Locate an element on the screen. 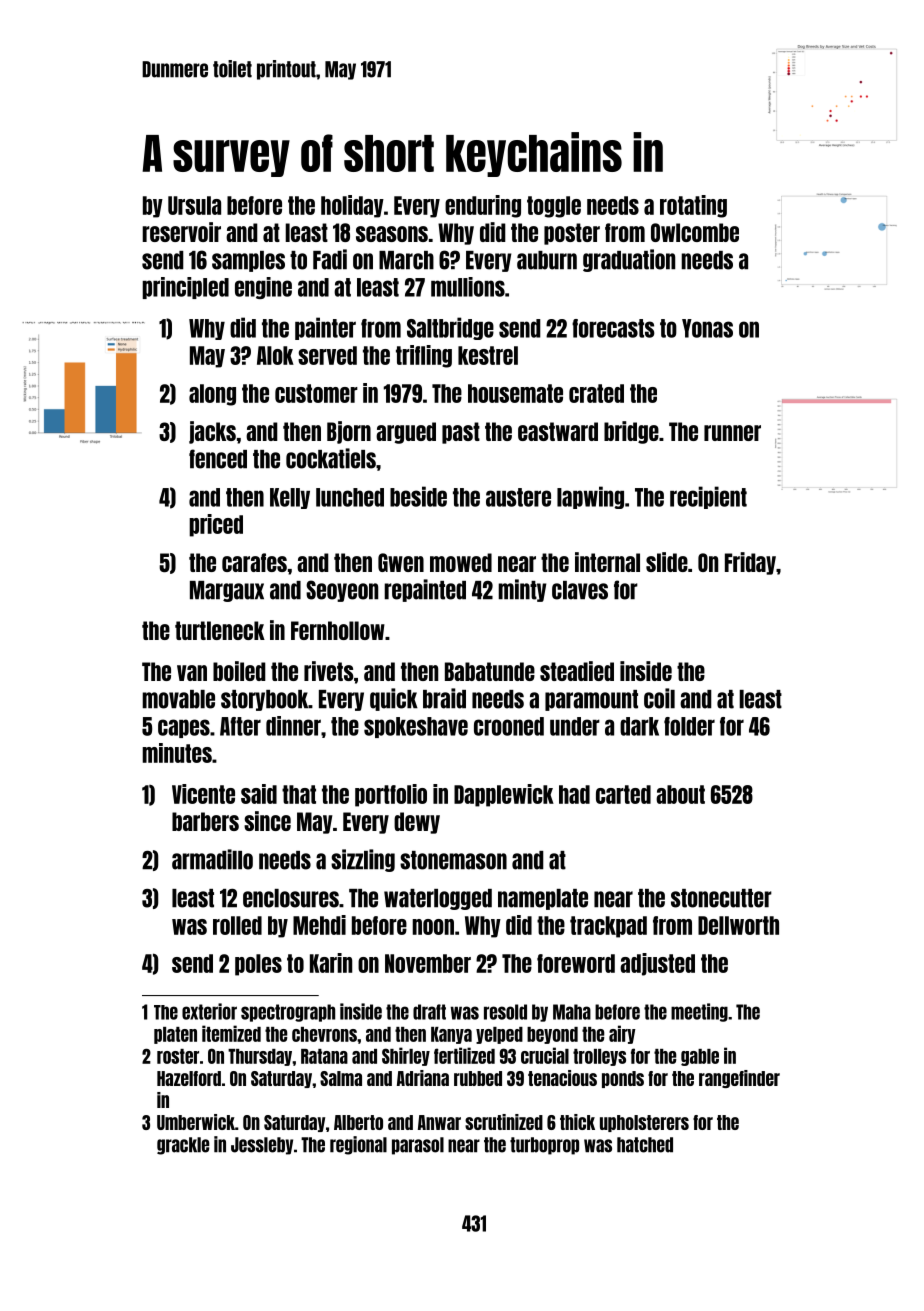  barbers is located at coordinates (205, 821).
